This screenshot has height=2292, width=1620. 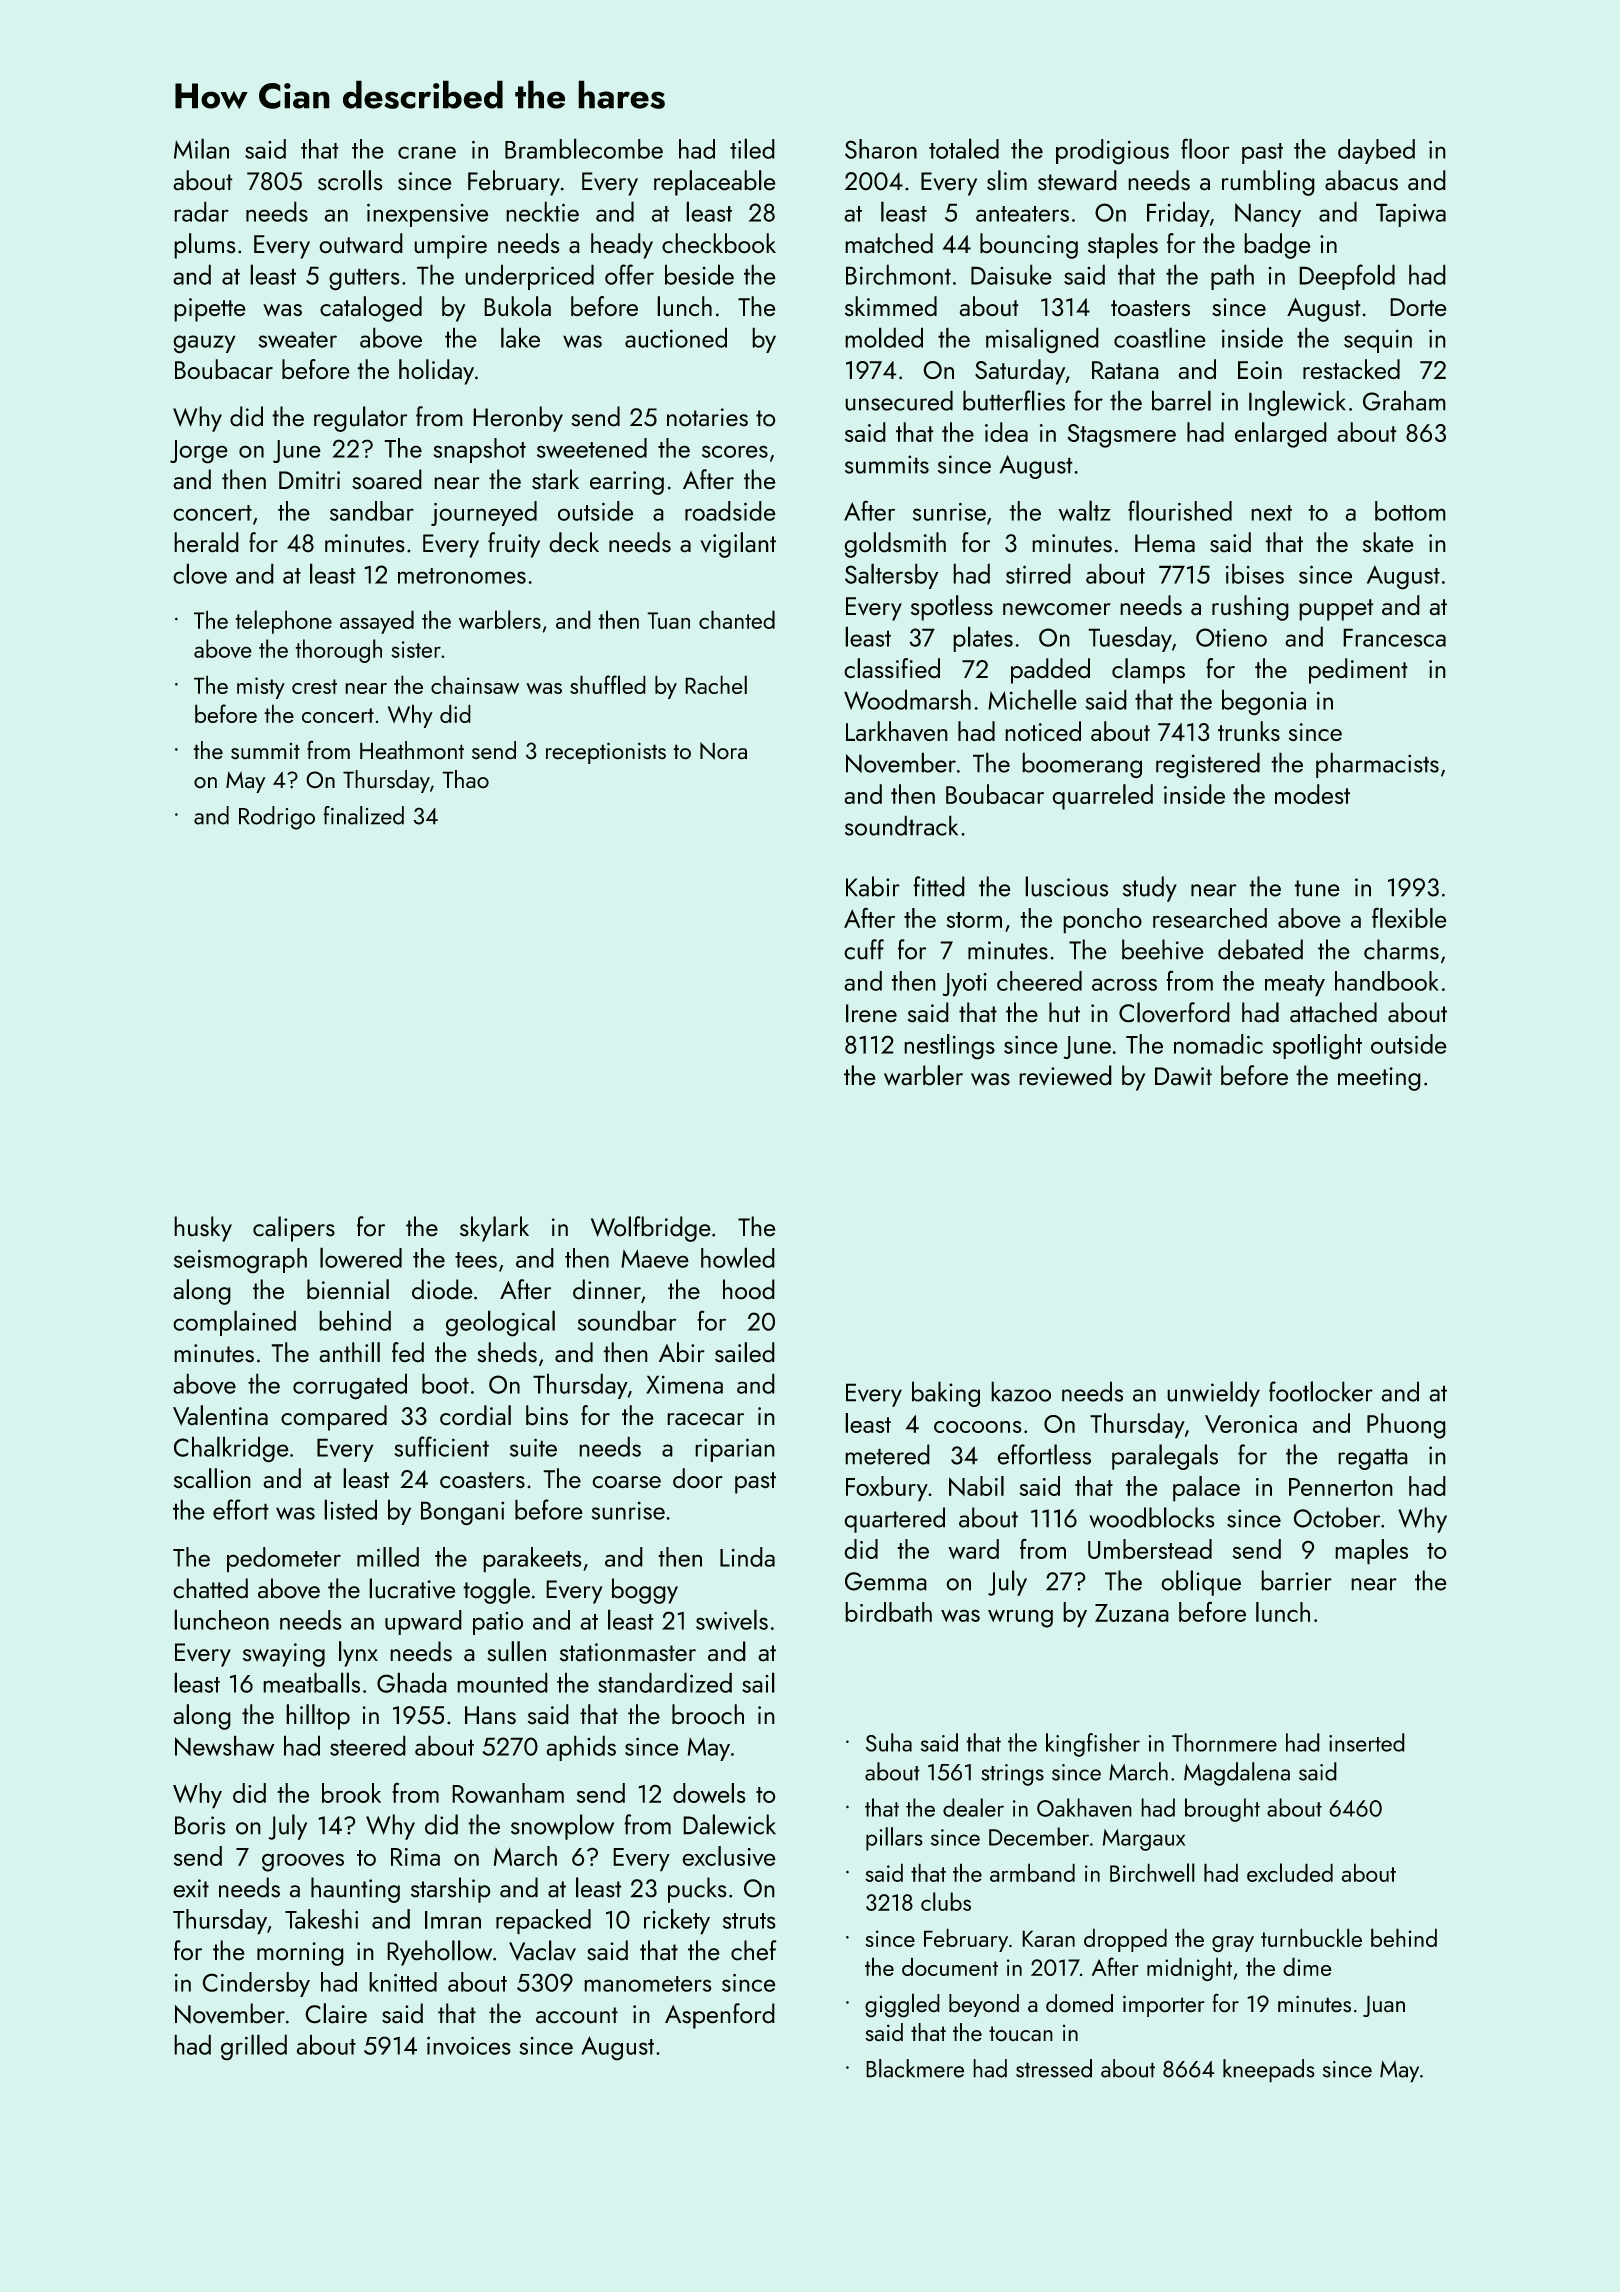 I want to click on pipette, so click(x=210, y=310).
